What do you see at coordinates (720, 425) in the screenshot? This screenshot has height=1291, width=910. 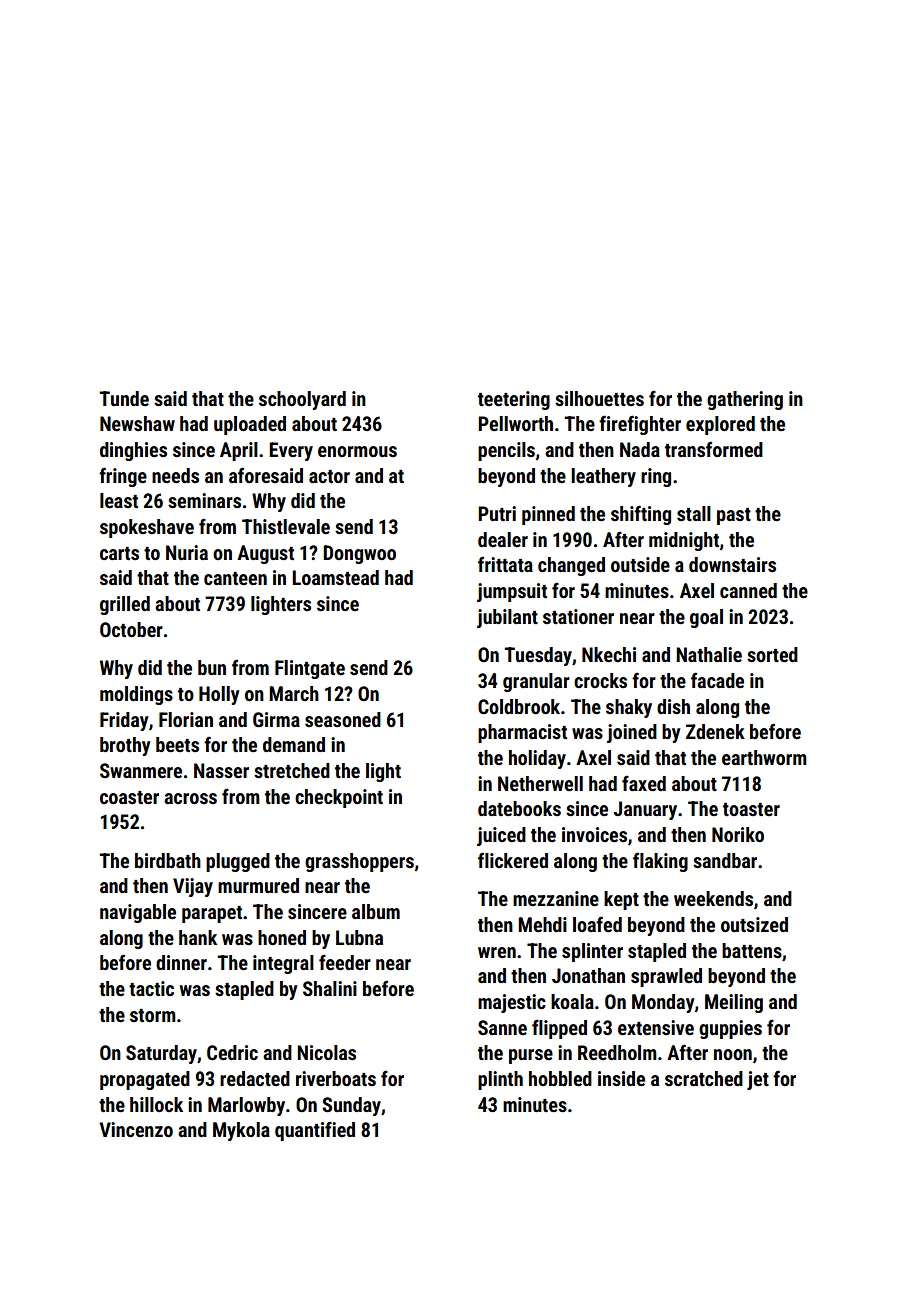 I see `explored` at bounding box center [720, 425].
